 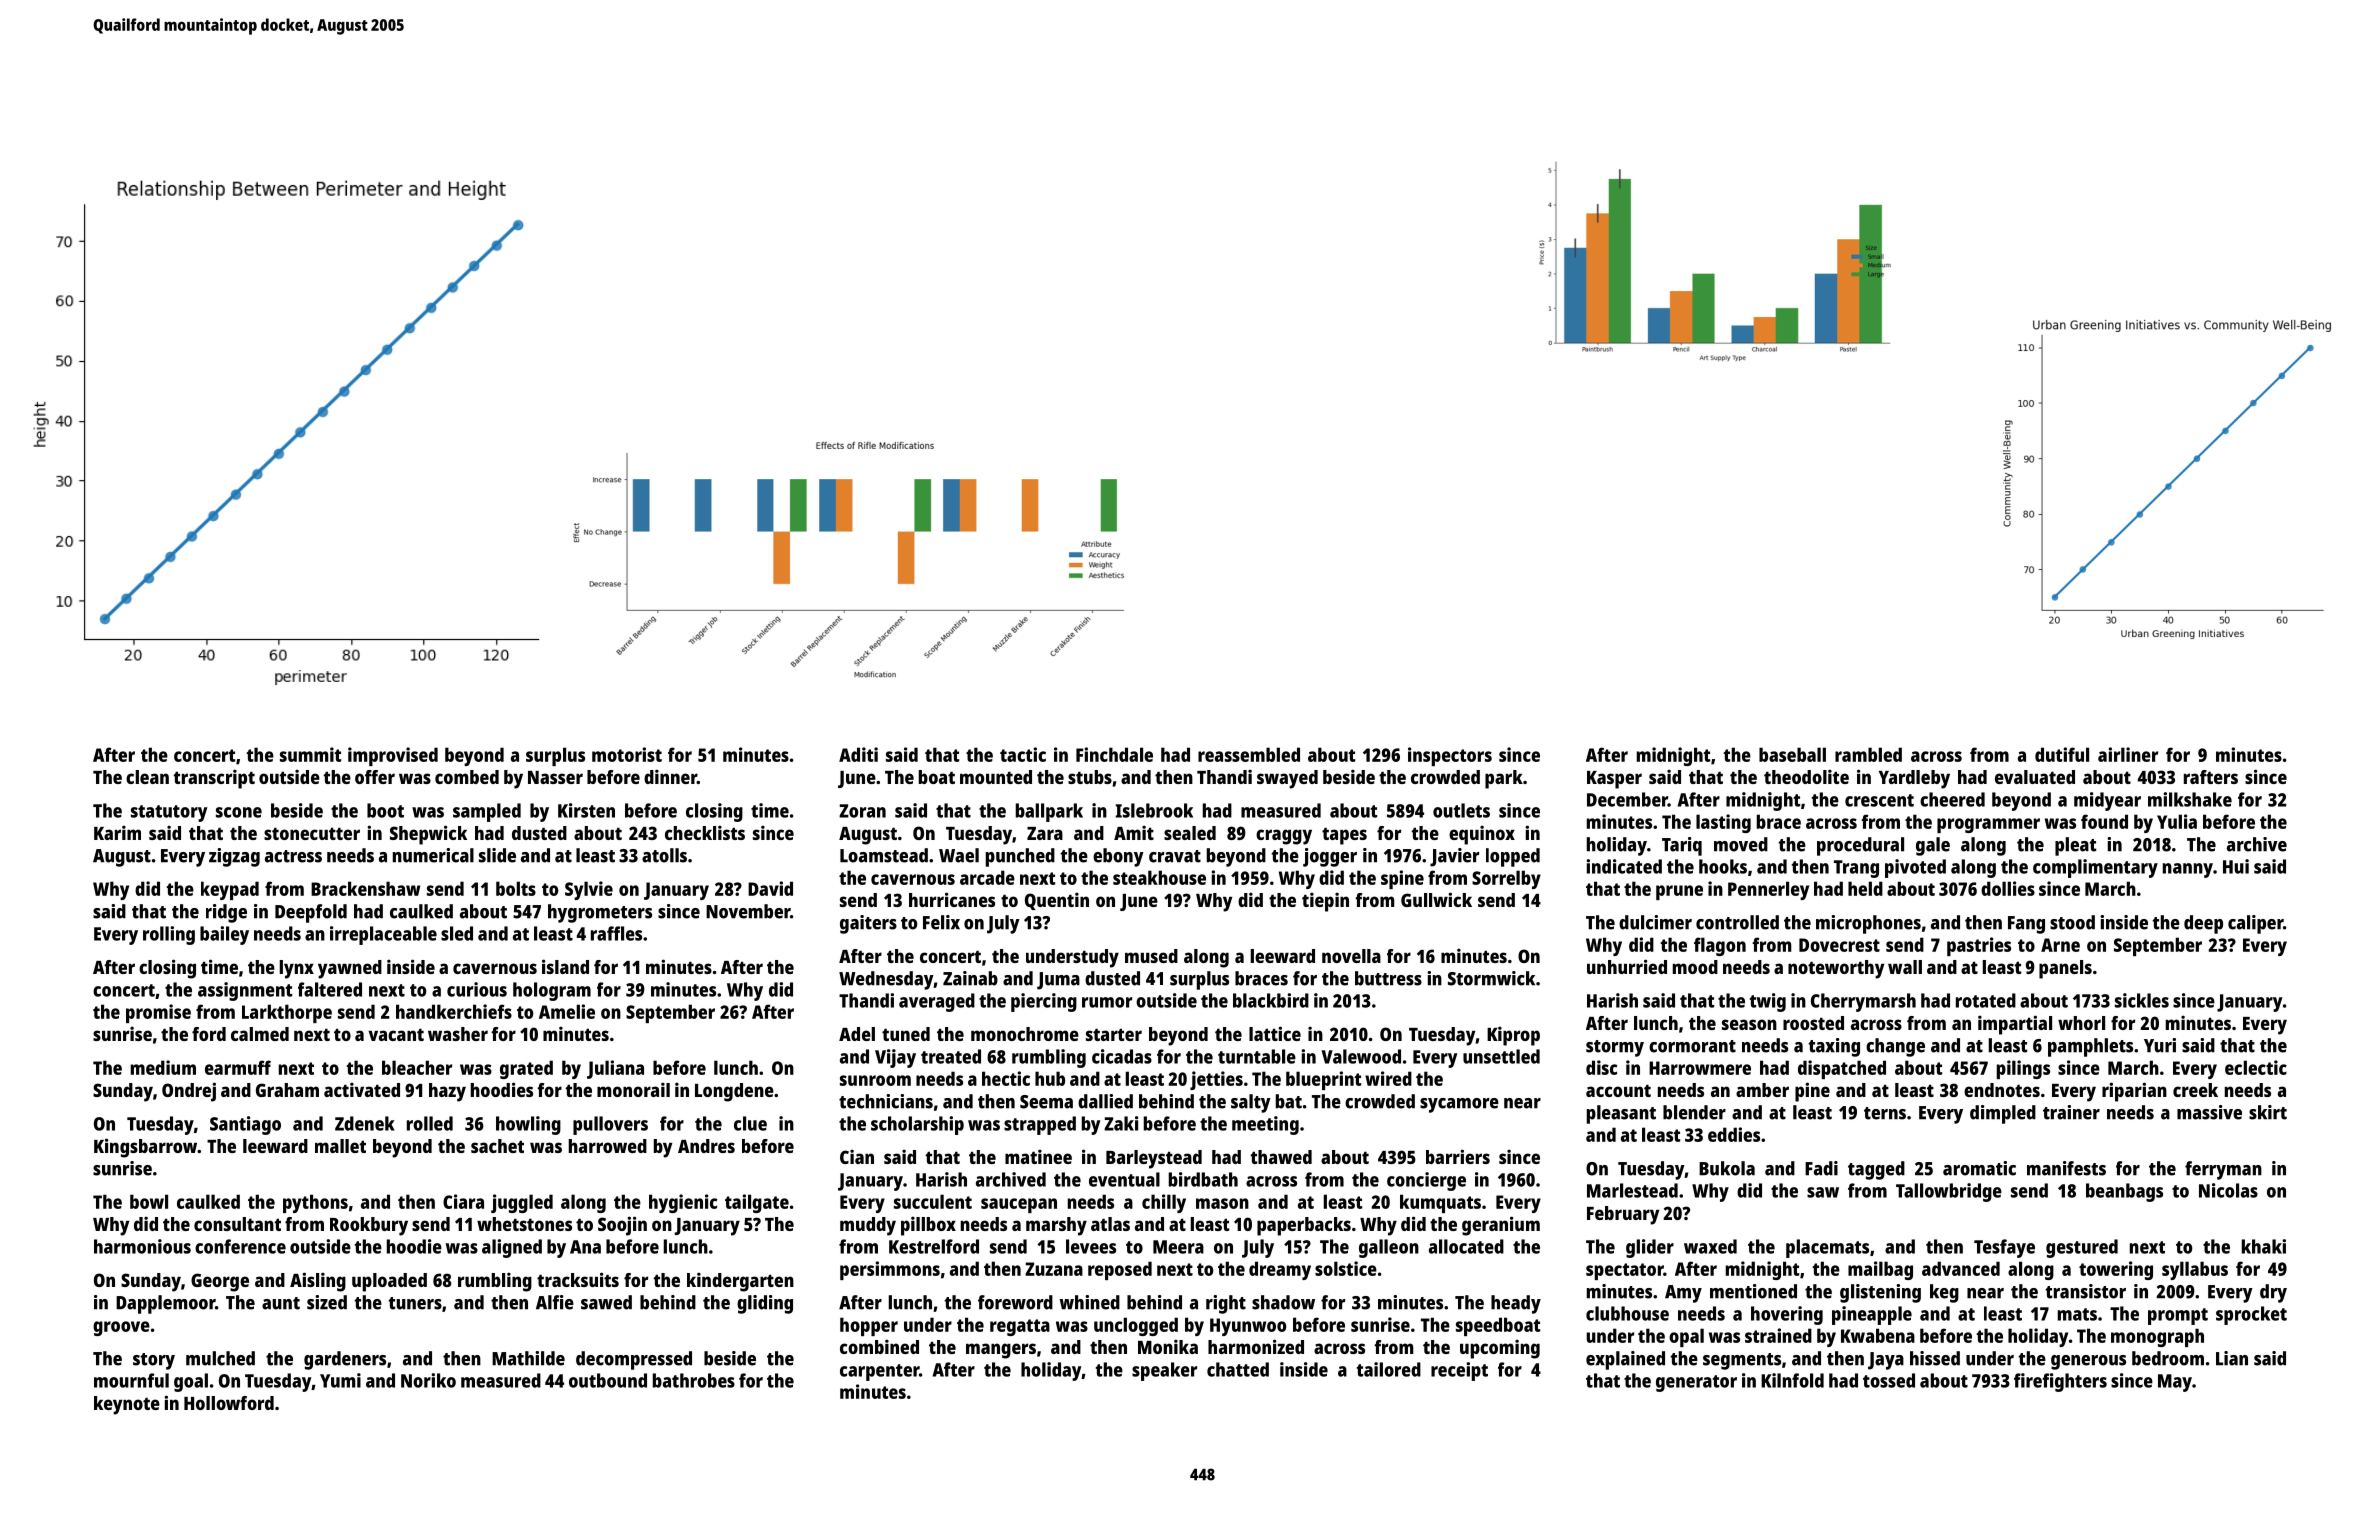 I want to click on mused, so click(x=1151, y=956).
